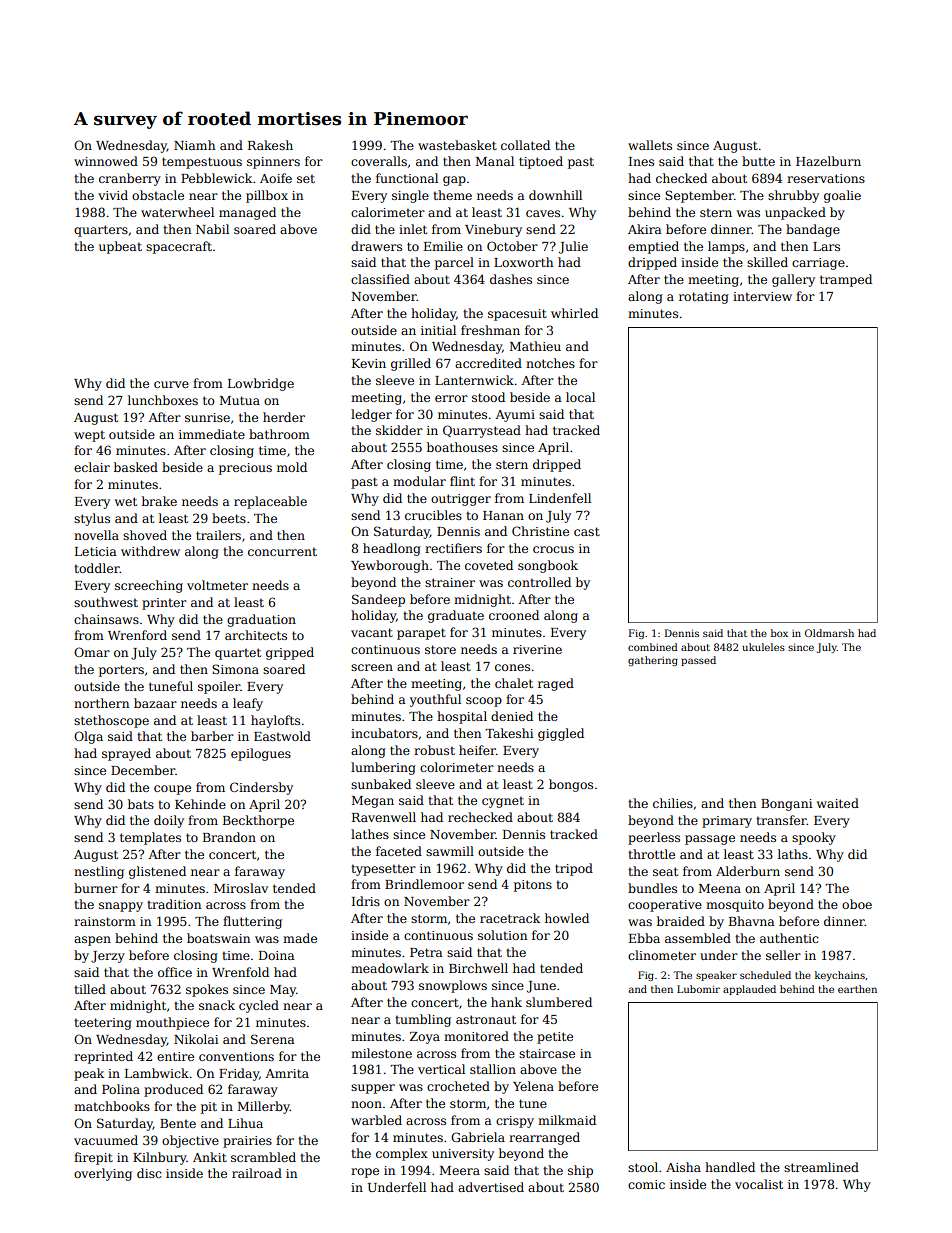 The image size is (952, 1233). What do you see at coordinates (571, 785) in the document?
I see `bongos` at bounding box center [571, 785].
